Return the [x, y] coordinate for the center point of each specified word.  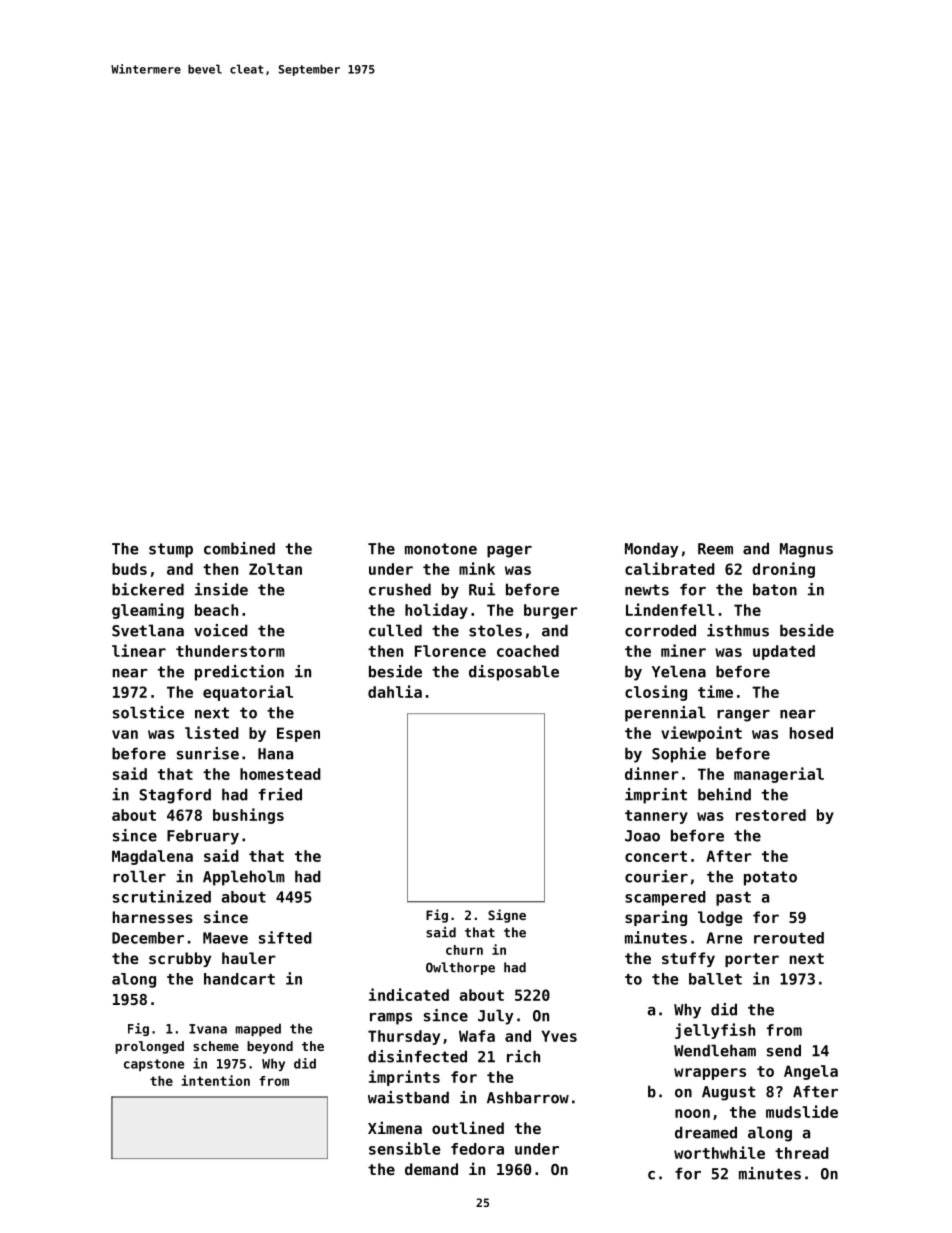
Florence [450, 651]
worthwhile [719, 1152]
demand [431, 1169]
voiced [221, 630]
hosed [811, 733]
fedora [477, 1149]
